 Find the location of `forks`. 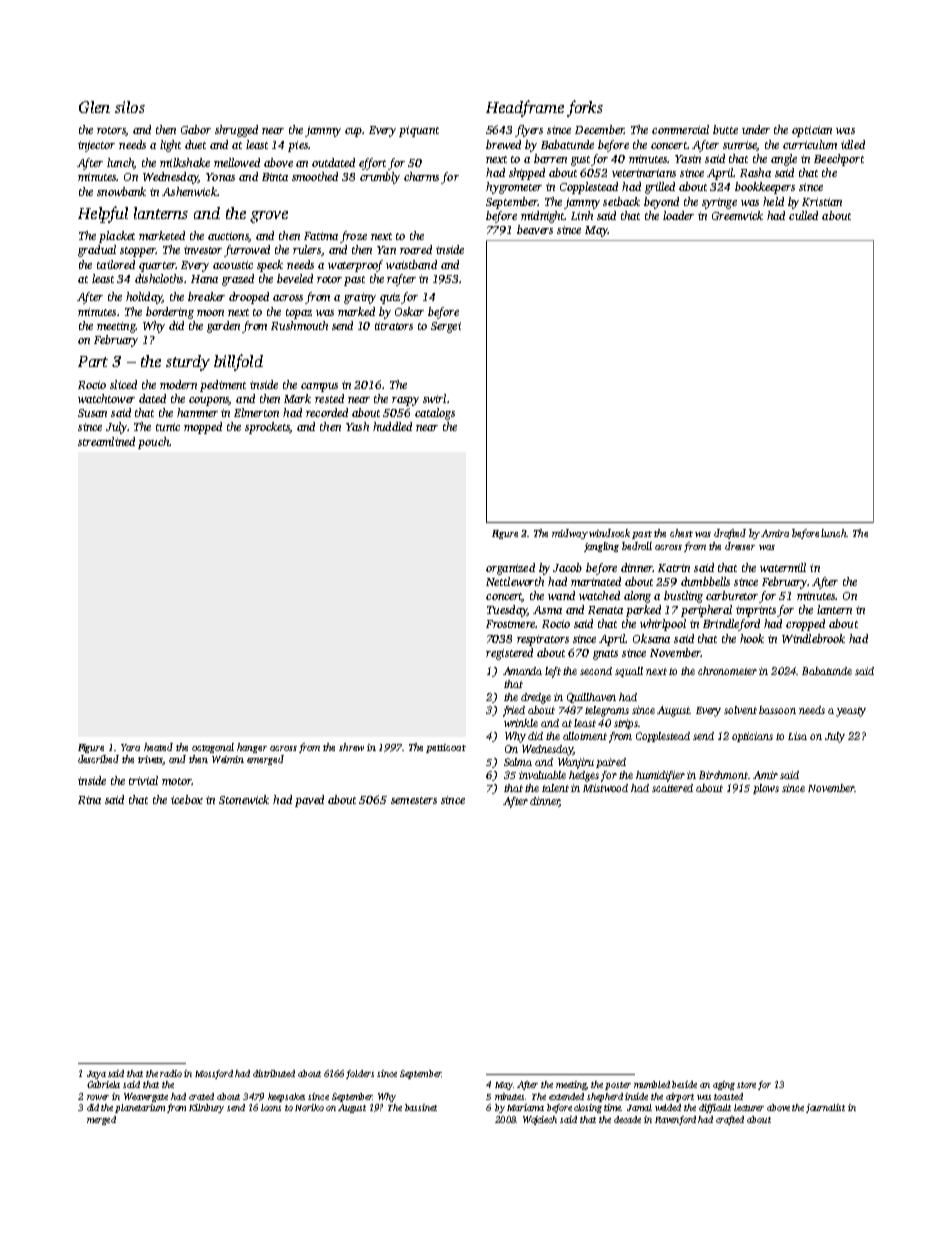

forks is located at coordinates (585, 108).
